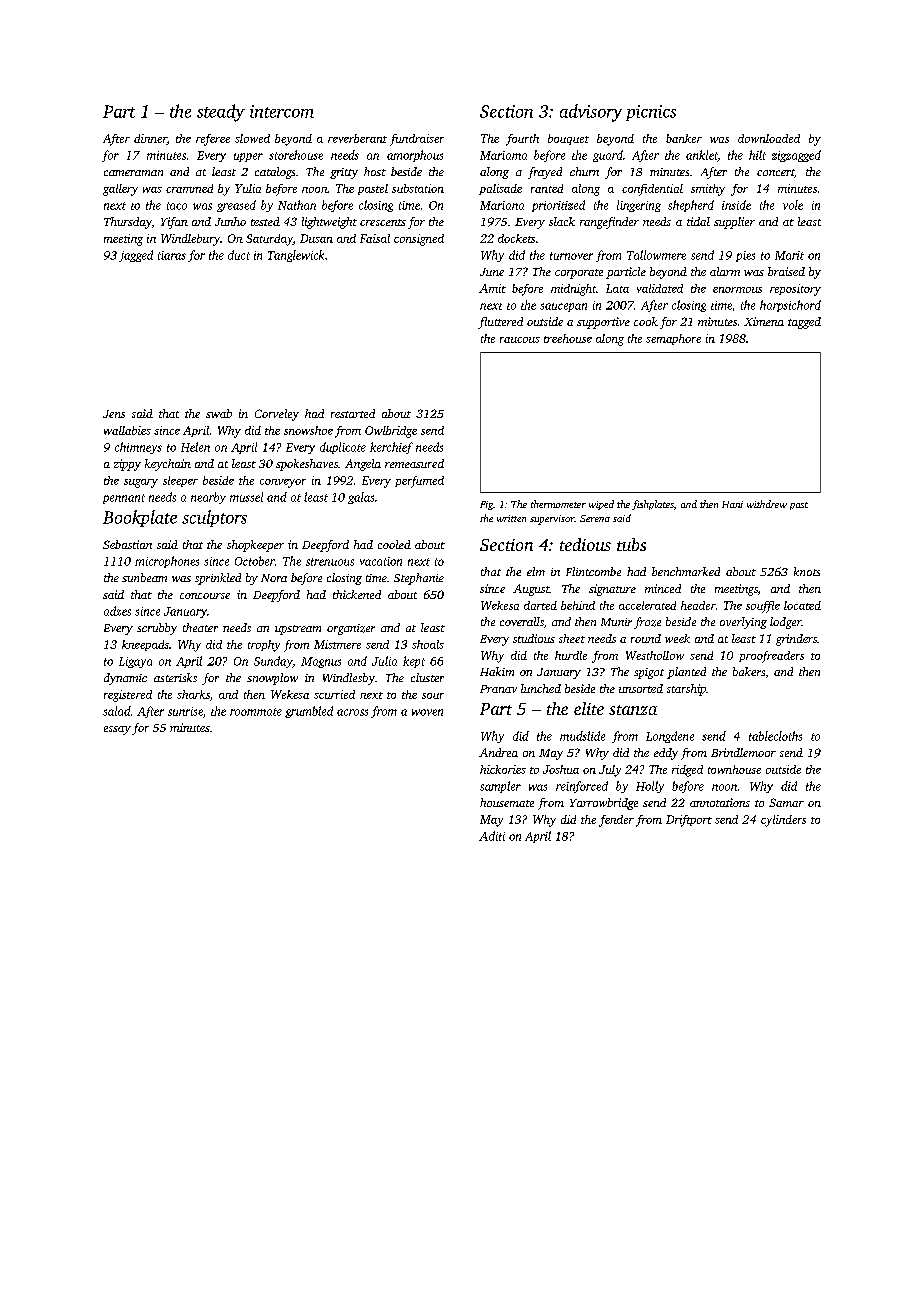  What do you see at coordinates (417, 140) in the screenshot?
I see `fundraiser` at bounding box center [417, 140].
